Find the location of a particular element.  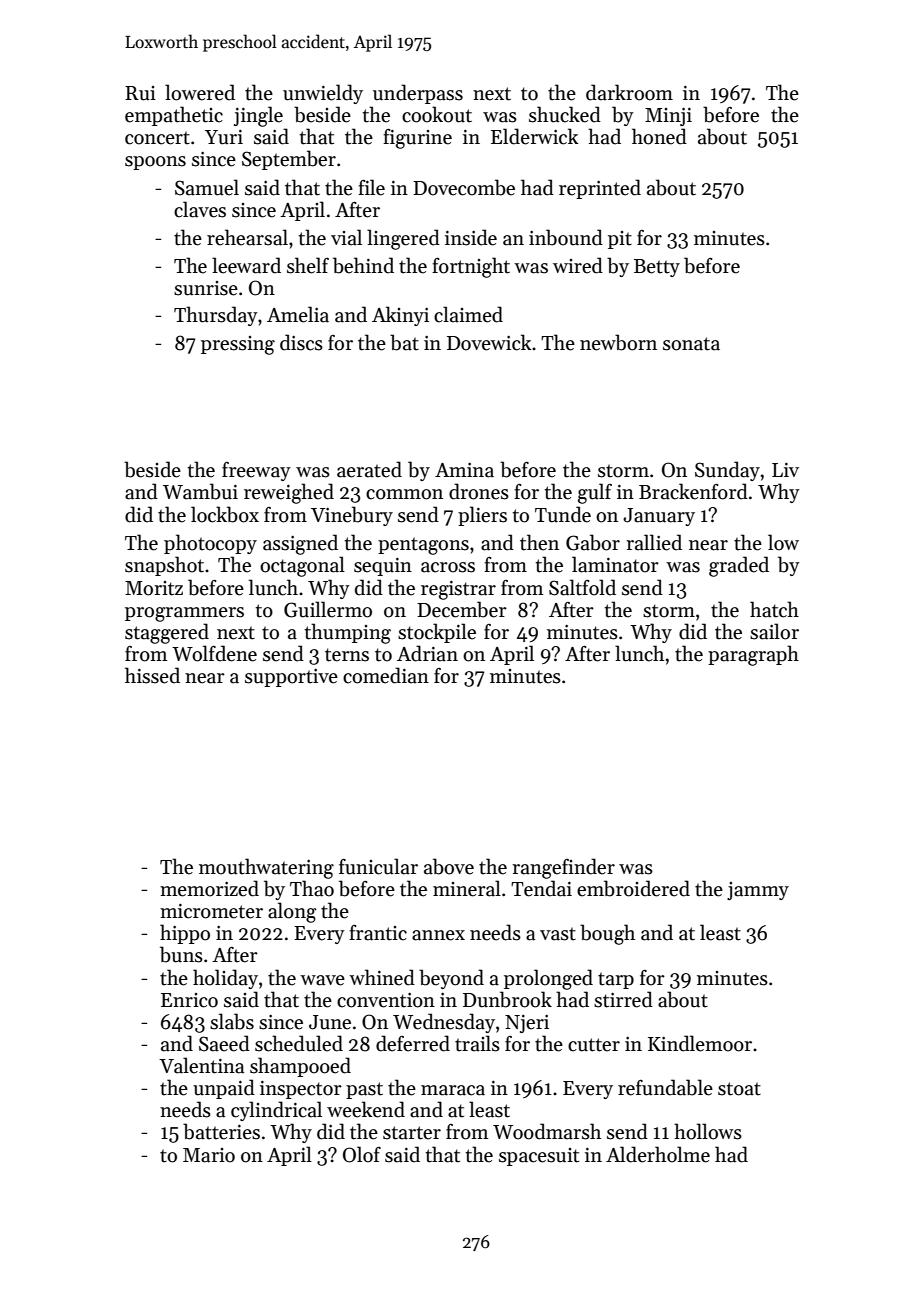

underpass is located at coordinates (418, 94).
